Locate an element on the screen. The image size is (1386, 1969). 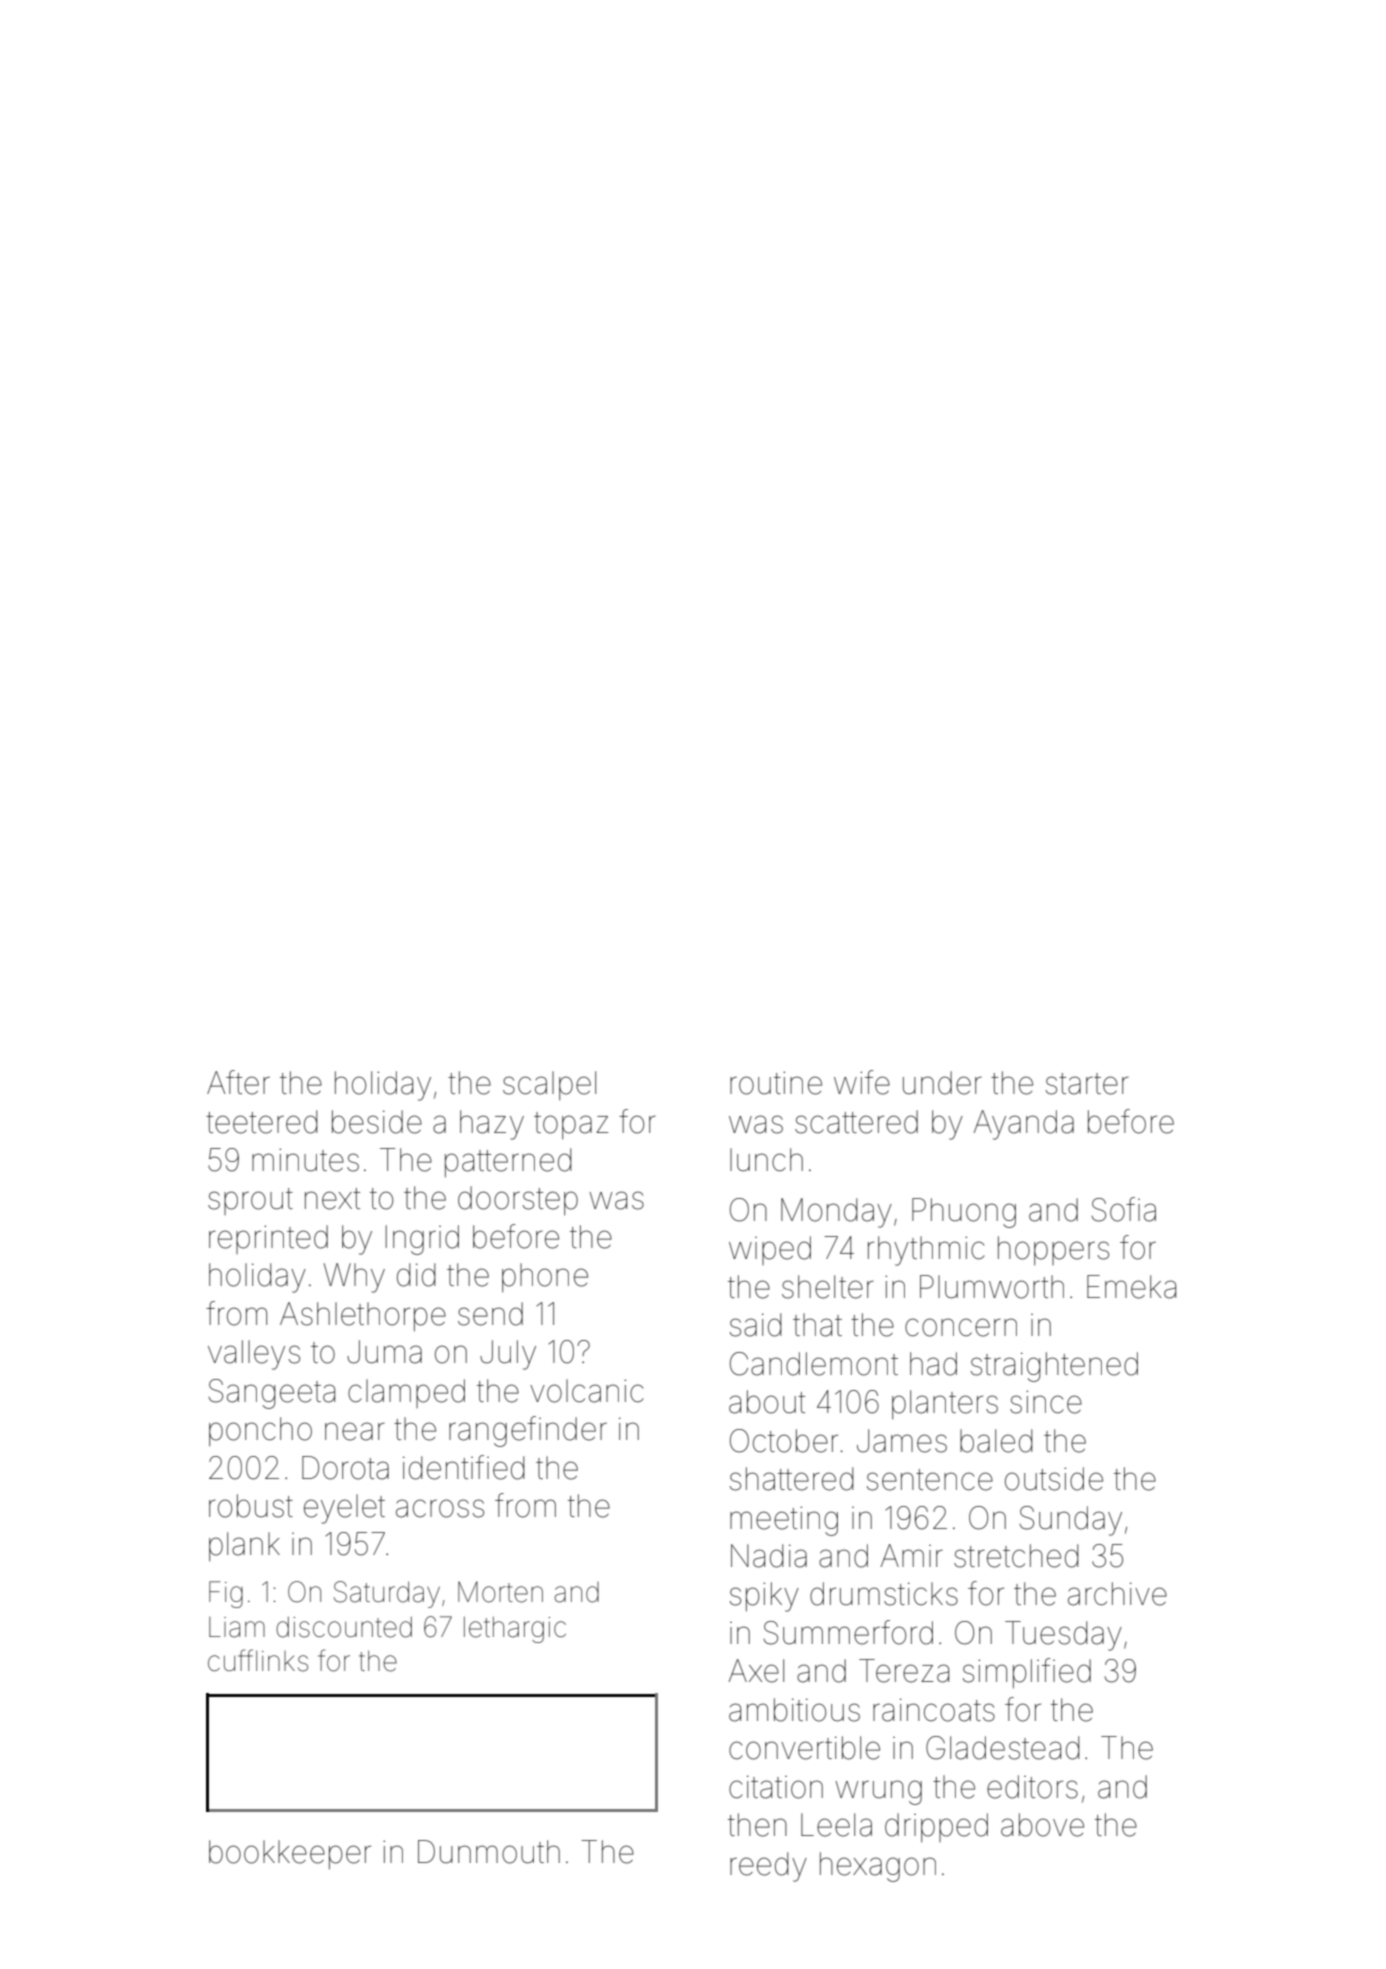
hexagon is located at coordinates (878, 1867).
